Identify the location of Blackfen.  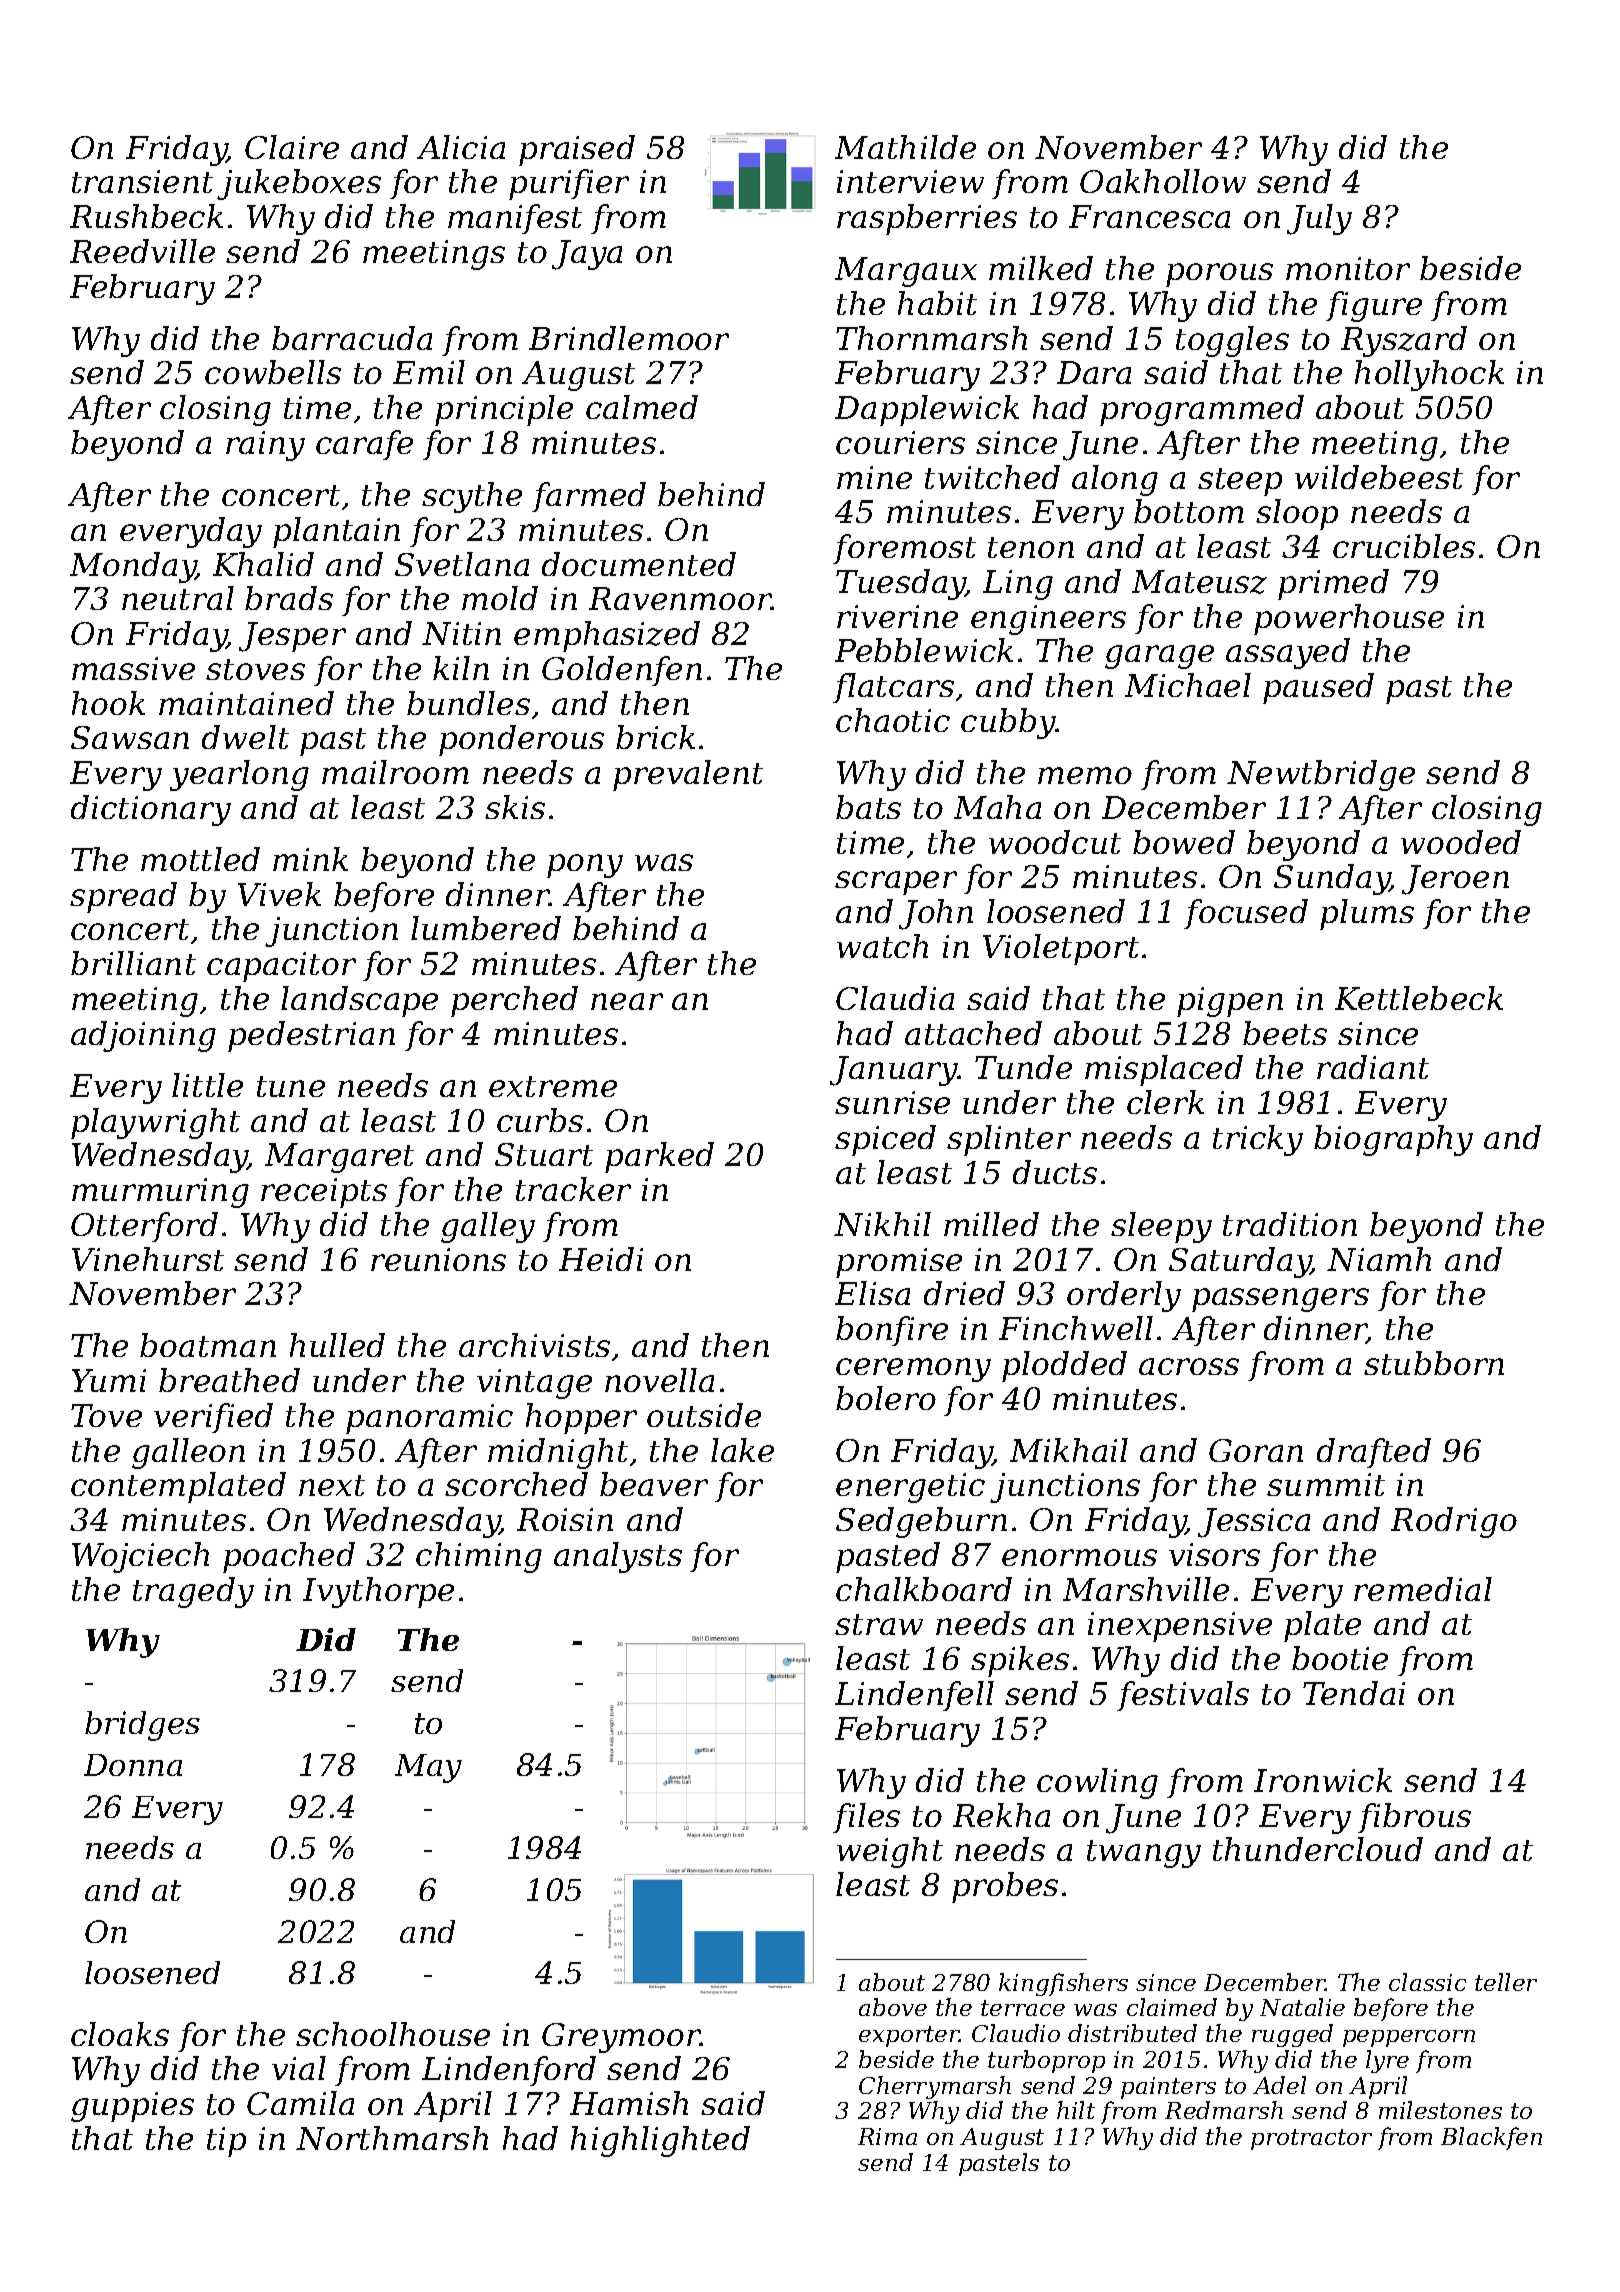
(1491, 2138).
